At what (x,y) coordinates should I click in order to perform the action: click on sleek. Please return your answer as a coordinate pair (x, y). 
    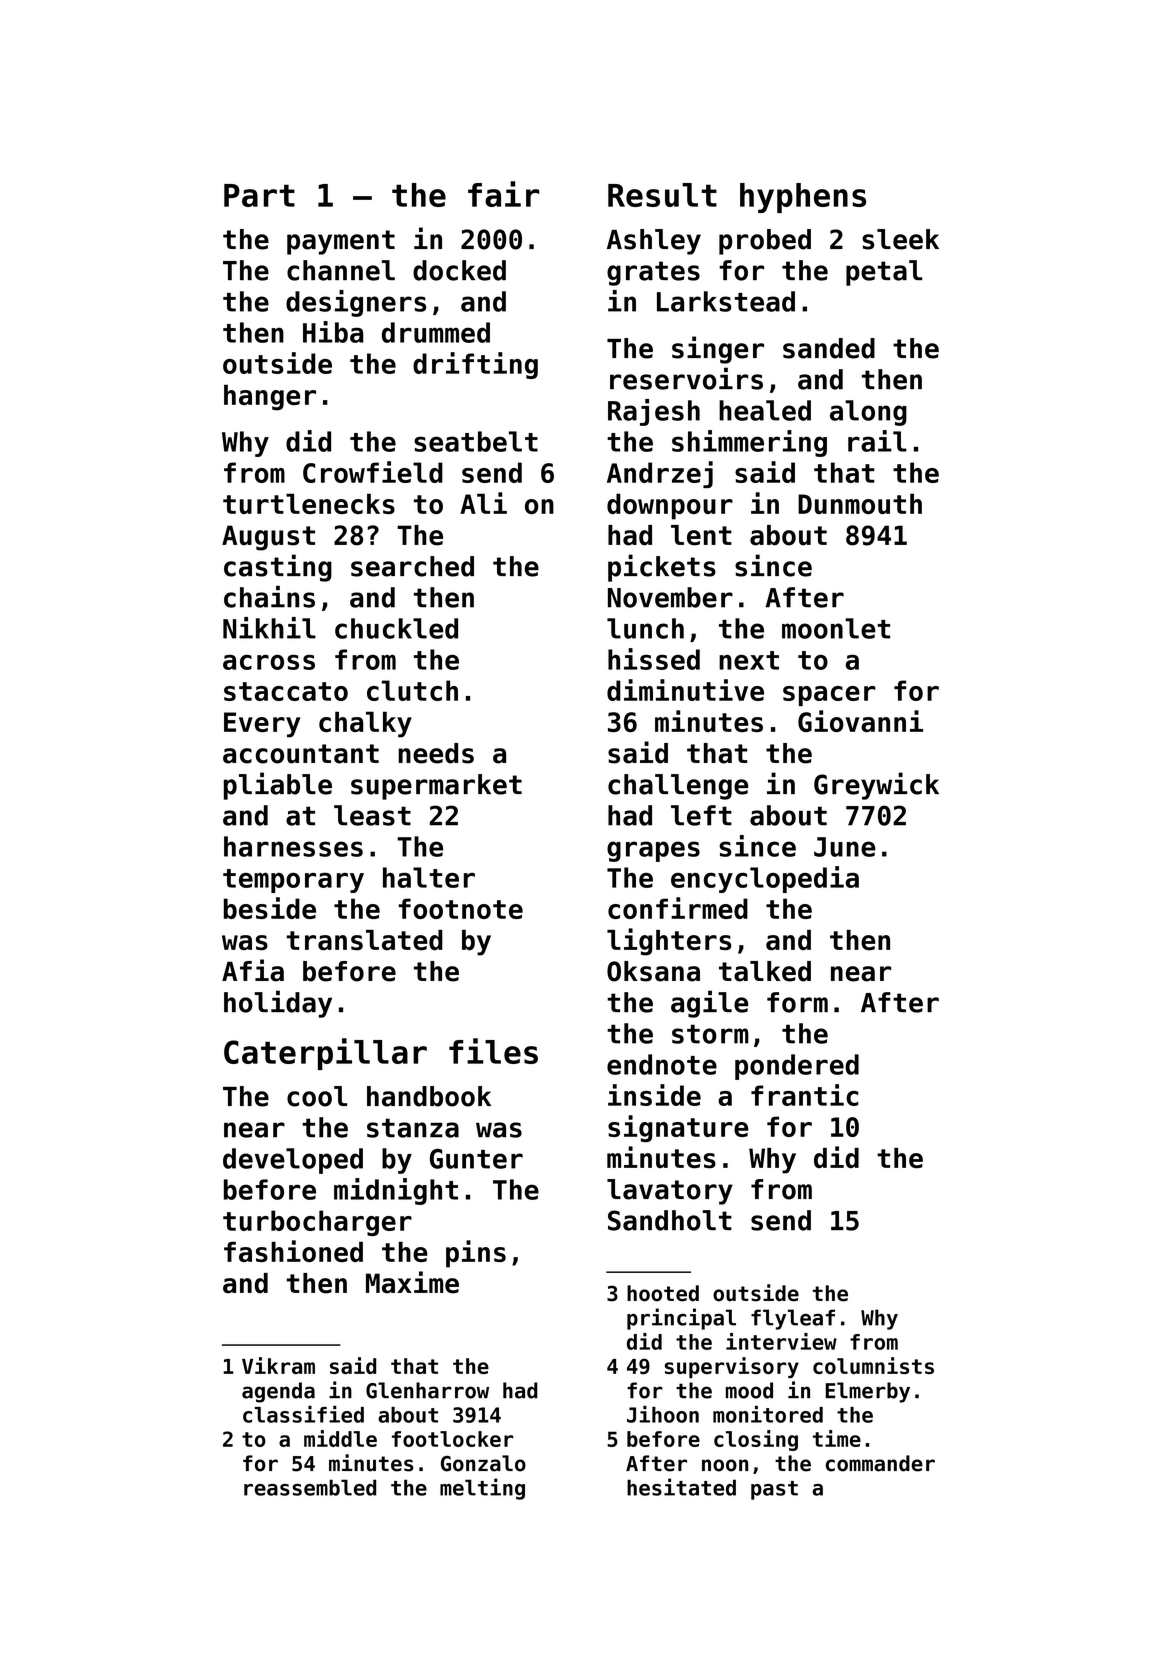
    Looking at the image, I should click on (900, 239).
